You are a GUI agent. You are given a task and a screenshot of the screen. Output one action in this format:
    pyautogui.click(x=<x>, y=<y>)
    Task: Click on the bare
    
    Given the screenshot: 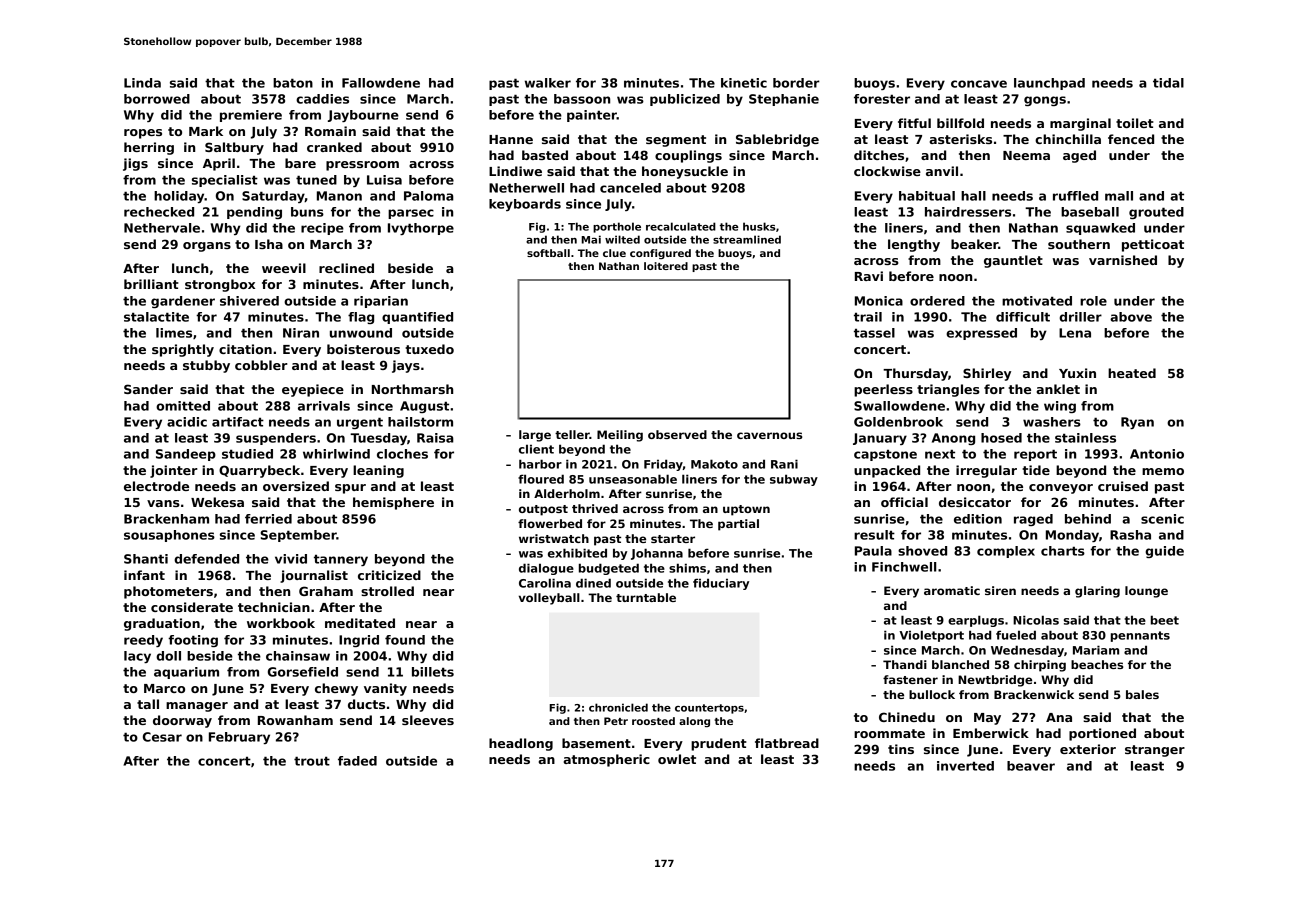 What is the action you would take?
    pyautogui.click(x=300, y=163)
